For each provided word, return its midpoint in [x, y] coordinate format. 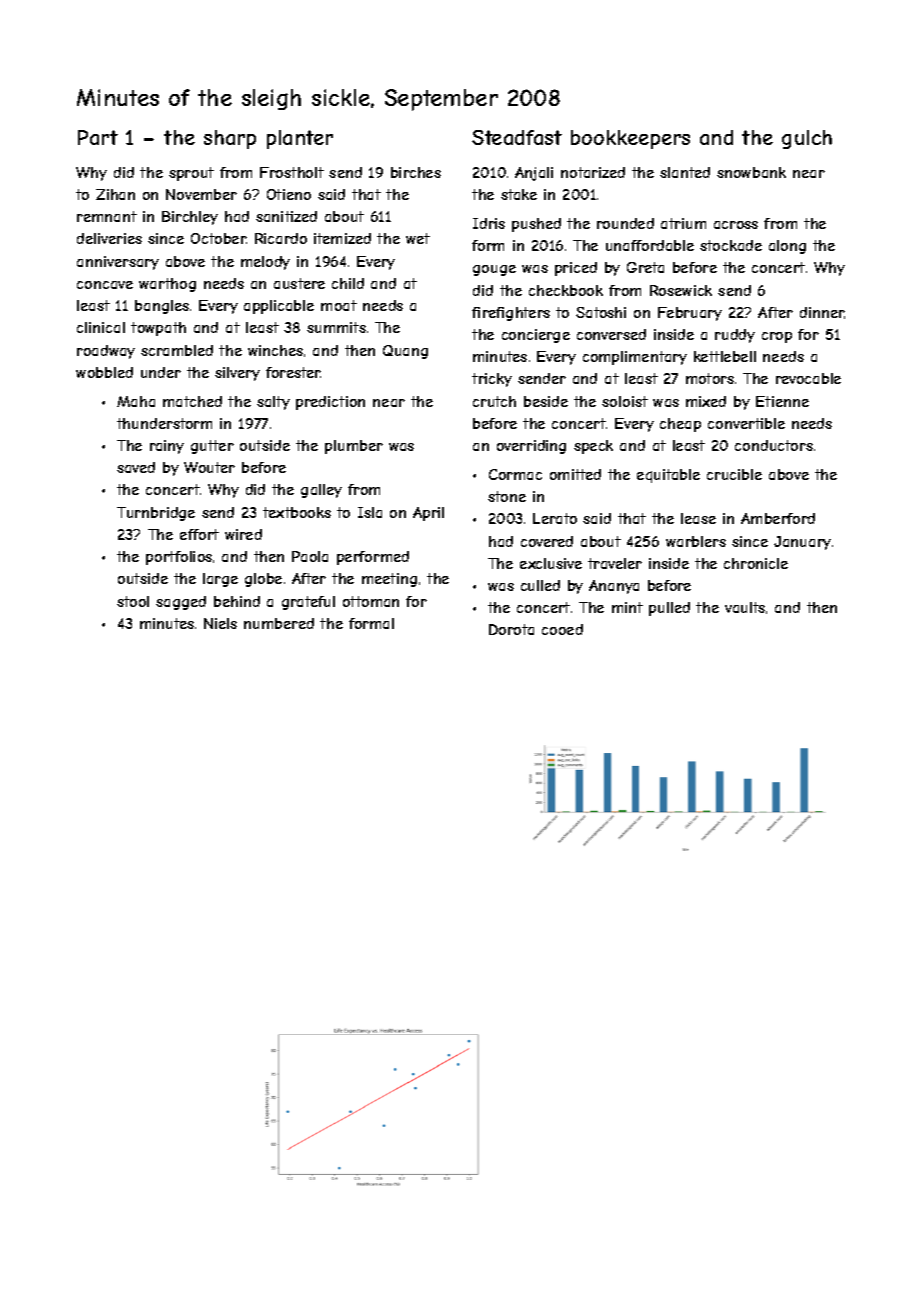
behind [237, 601]
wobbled [104, 372]
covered [547, 541]
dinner [822, 313]
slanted [685, 172]
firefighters [511, 314]
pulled [669, 609]
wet [418, 238]
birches [416, 172]
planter [300, 139]
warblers [696, 541]
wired [243, 534]
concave [105, 285]
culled [540, 585]
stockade [731, 245]
